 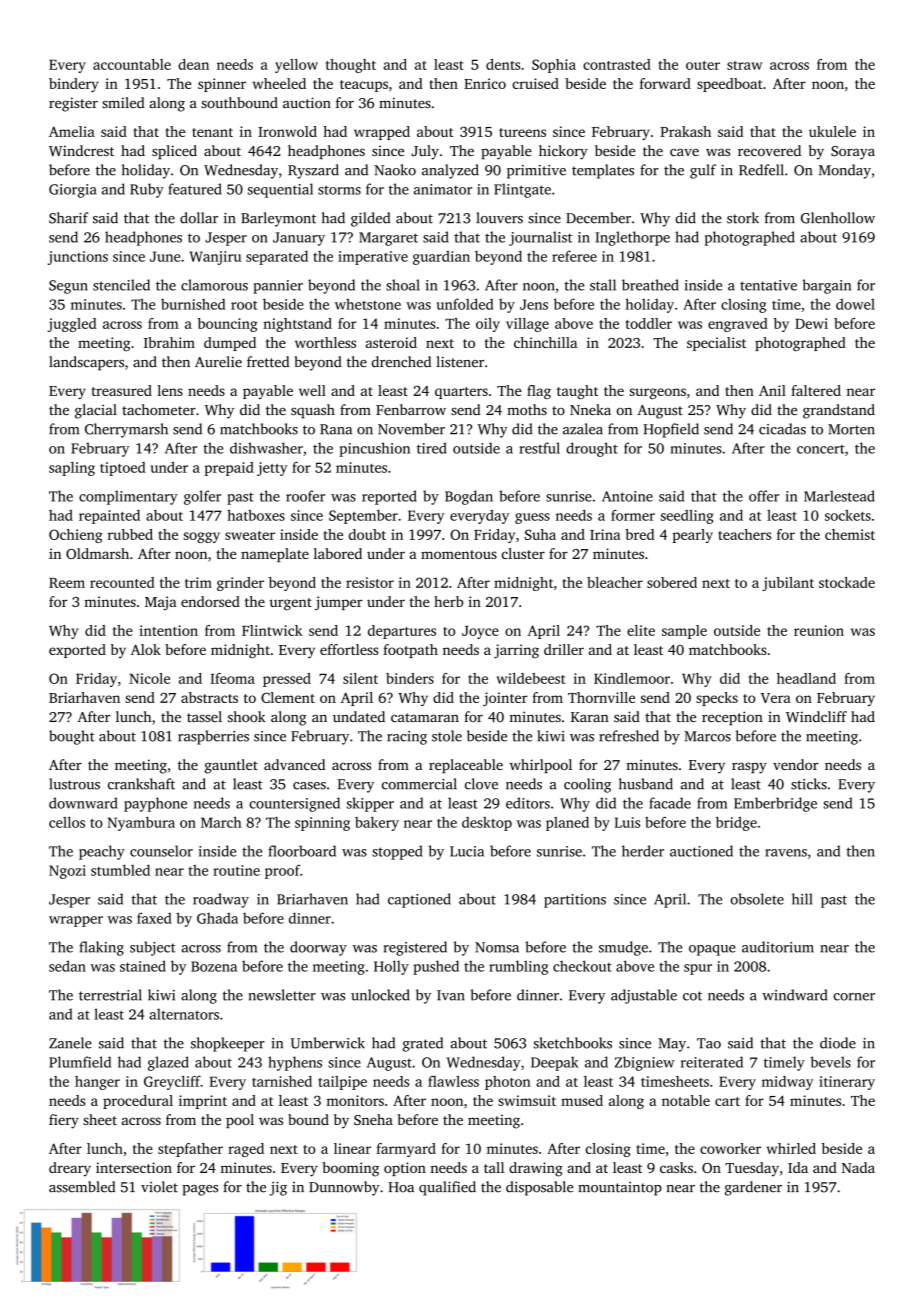 I want to click on assembled, so click(x=82, y=1187).
